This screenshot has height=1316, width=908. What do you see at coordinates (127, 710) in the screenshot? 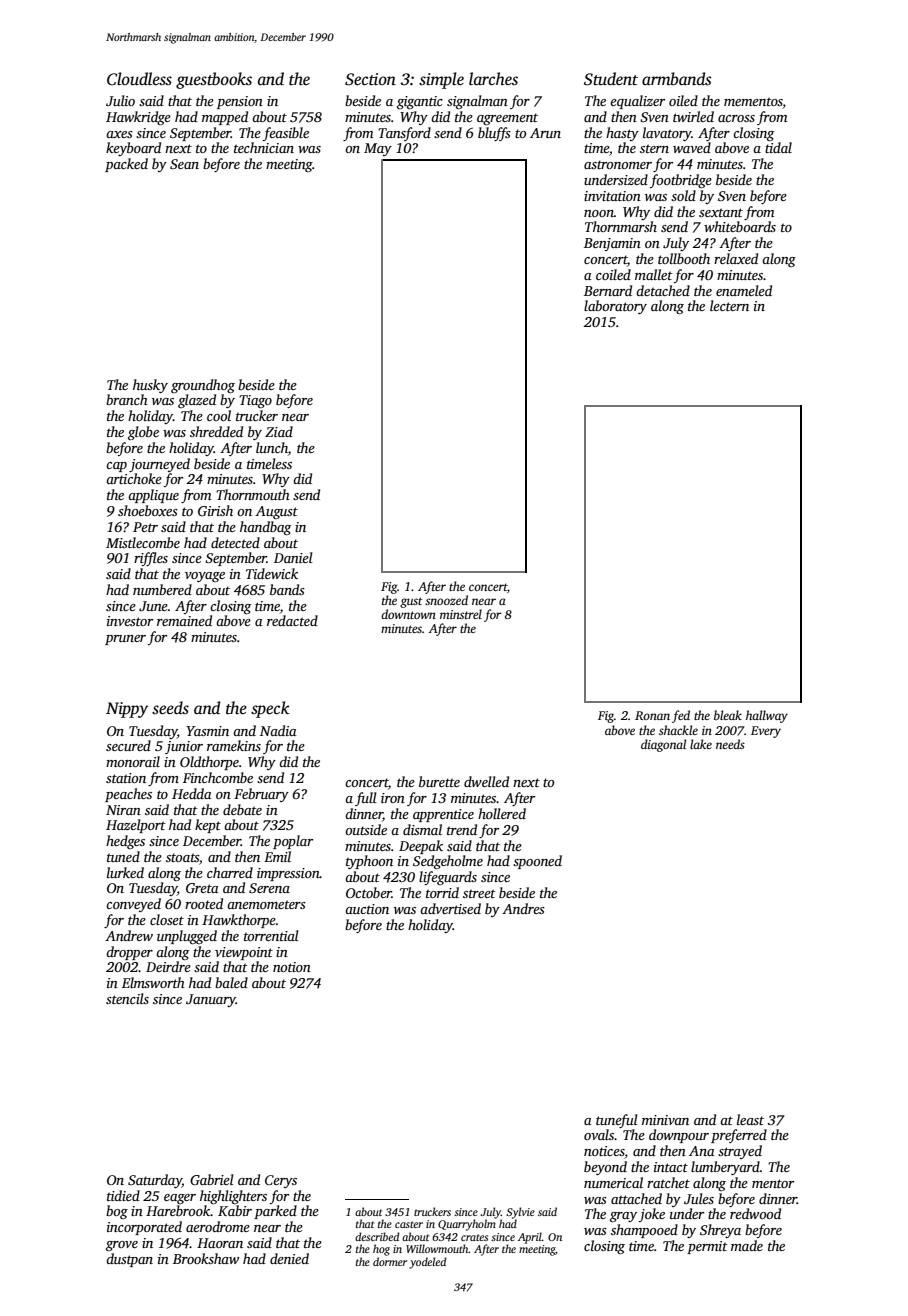
I see `Nippy` at bounding box center [127, 710].
